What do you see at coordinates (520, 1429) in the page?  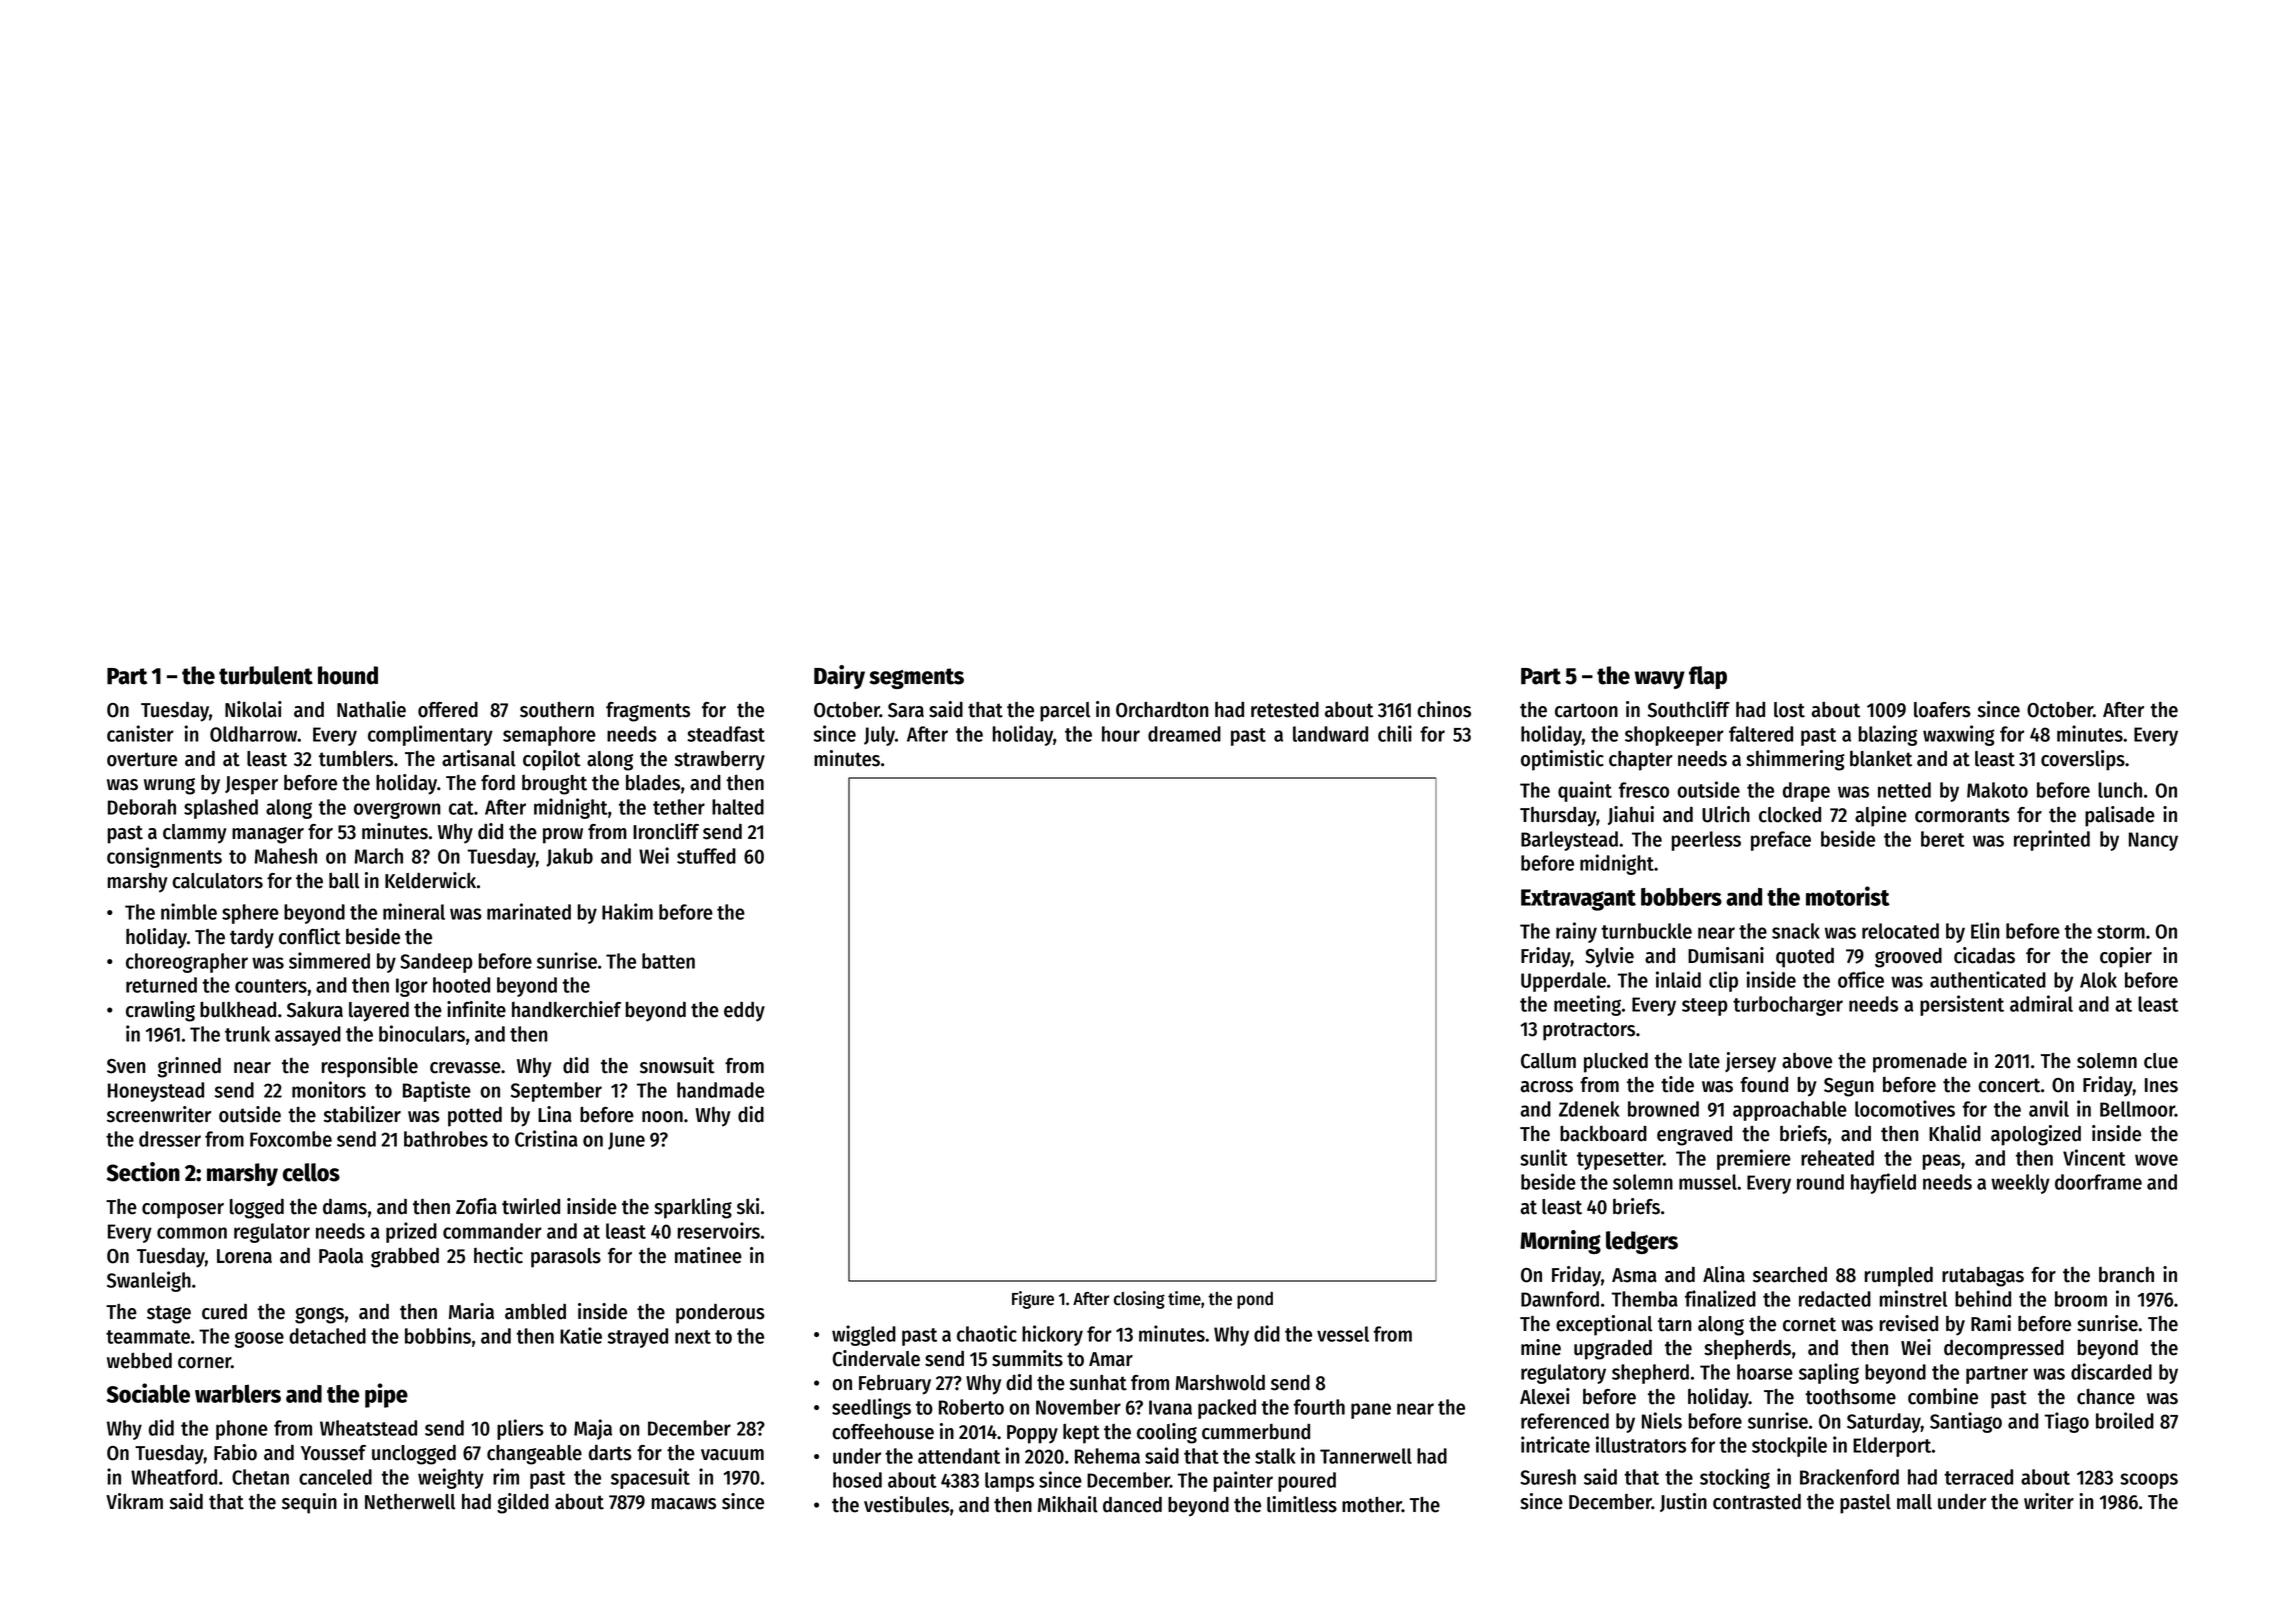 I see `pliers` at bounding box center [520, 1429].
